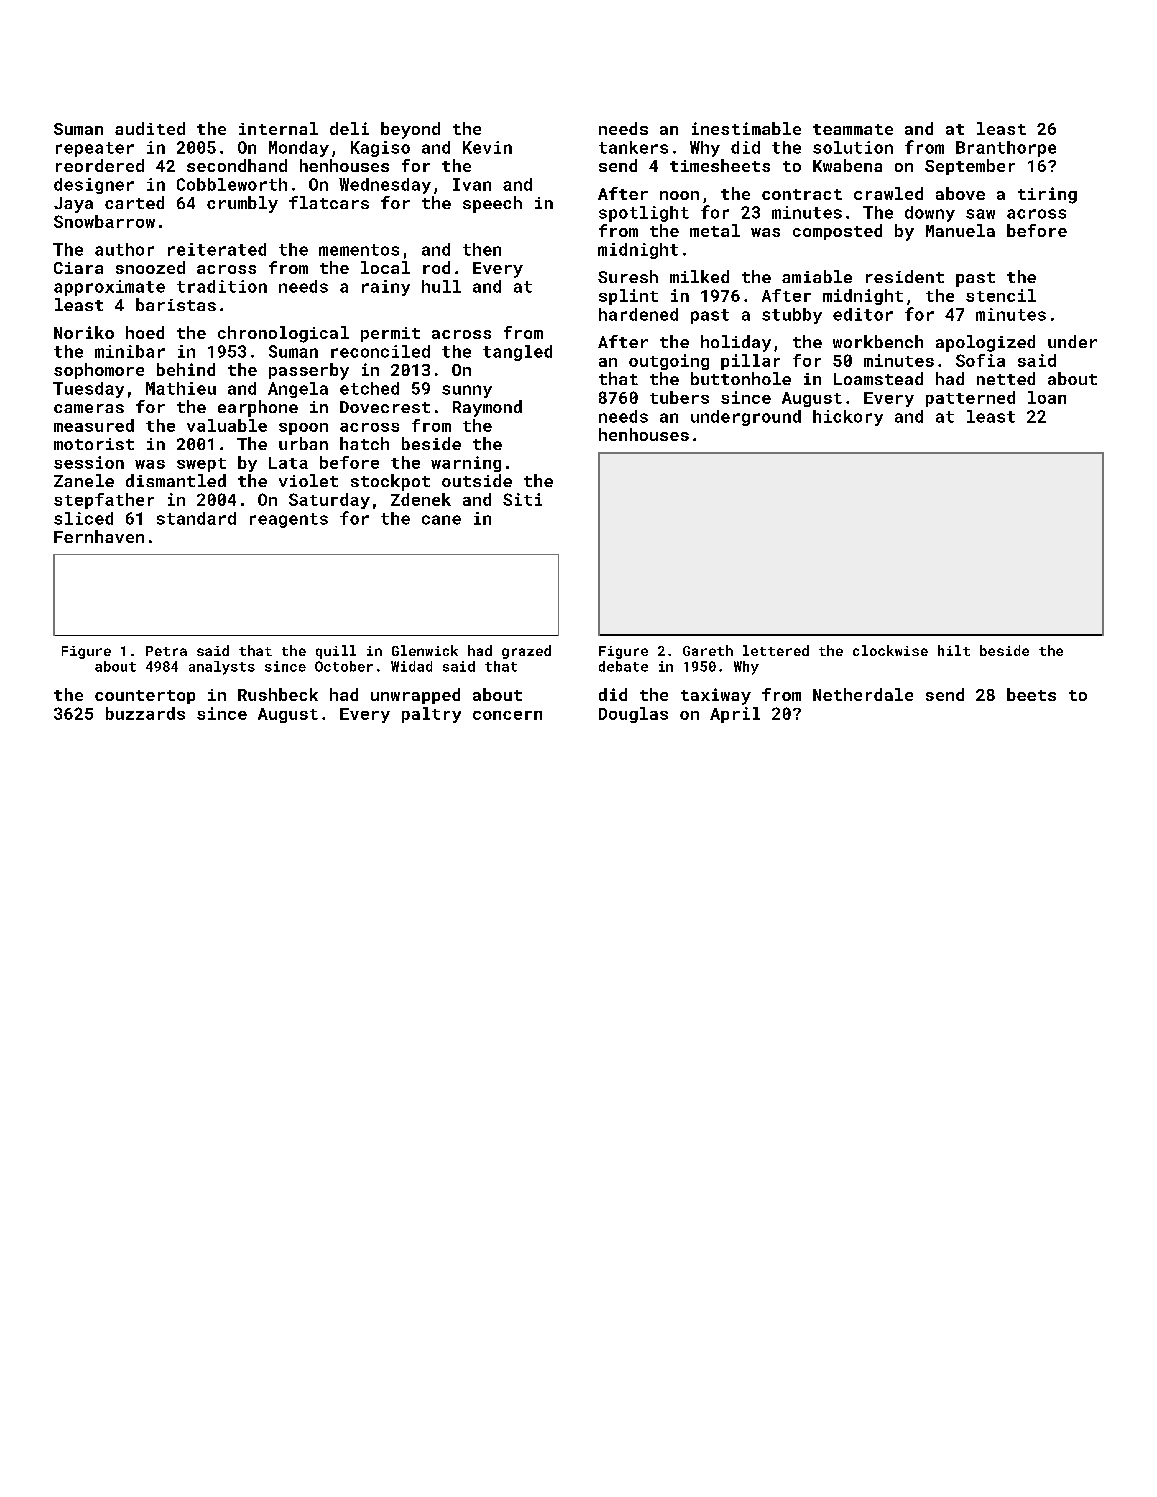  What do you see at coordinates (145, 713) in the page?
I see `buzzards` at bounding box center [145, 713].
